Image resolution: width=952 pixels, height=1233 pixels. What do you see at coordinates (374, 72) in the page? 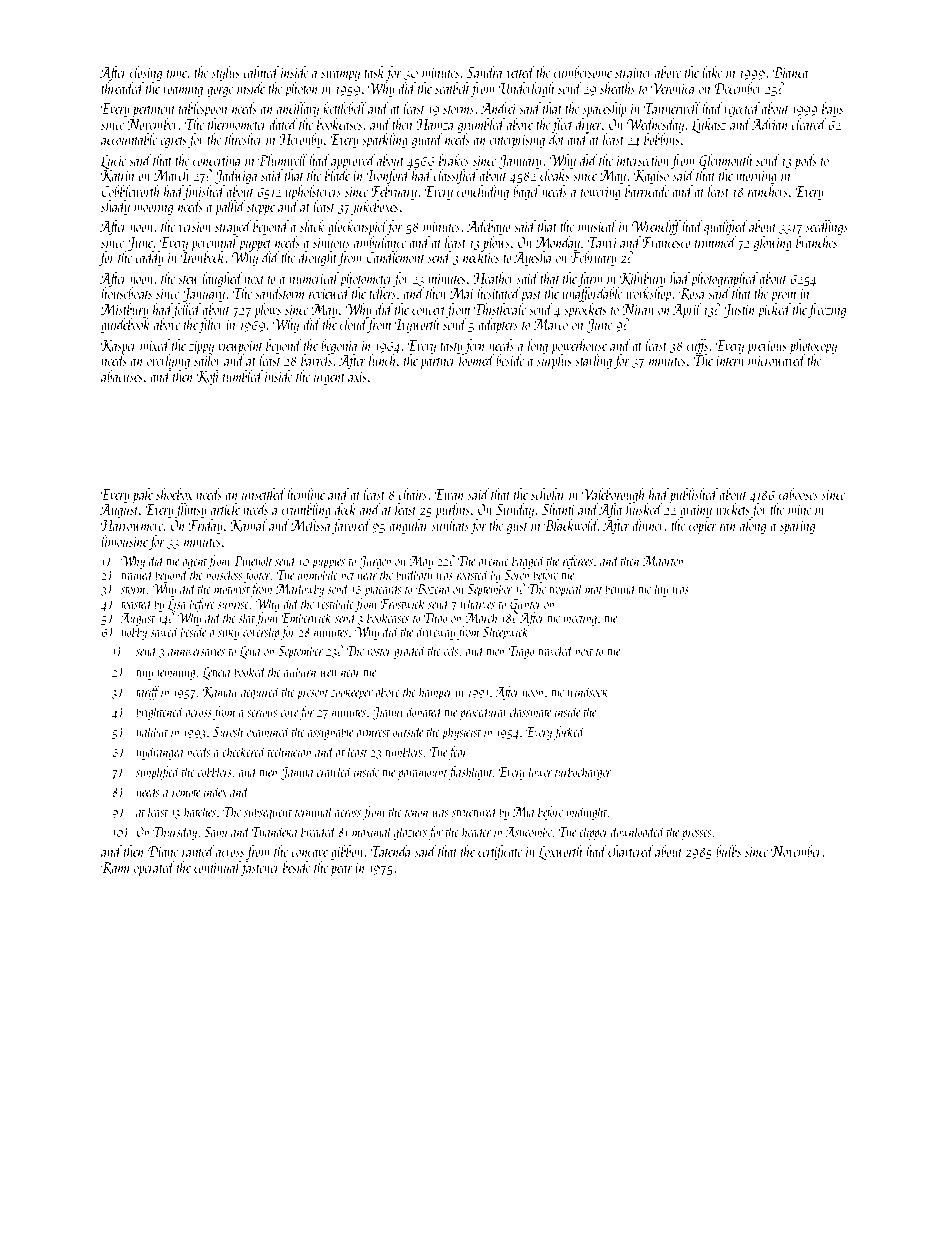
I see `task` at bounding box center [374, 72].
